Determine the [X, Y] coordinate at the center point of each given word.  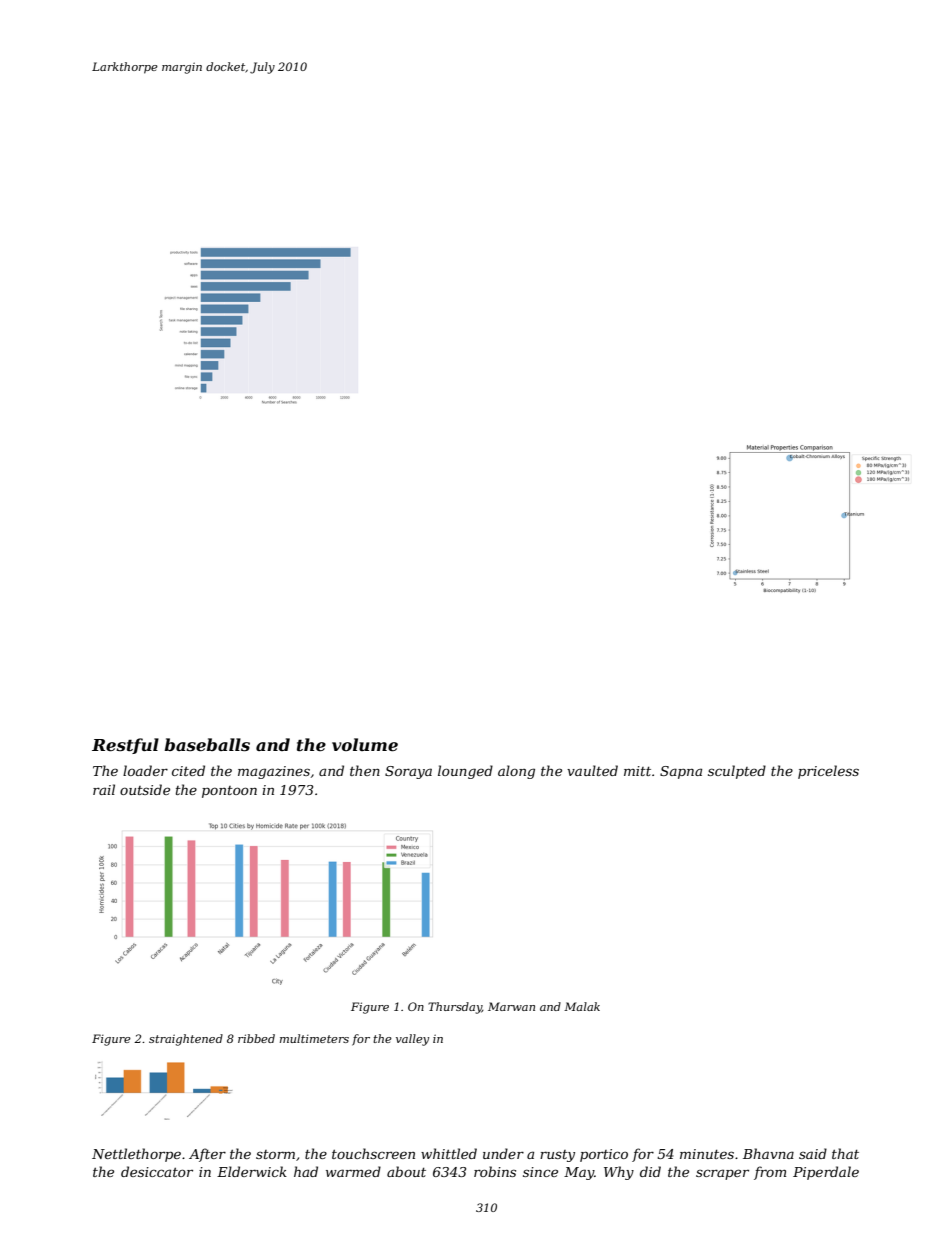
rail [104, 789]
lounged [465, 772]
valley [412, 1040]
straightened [186, 1040]
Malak [582, 1006]
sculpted [737, 772]
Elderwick [252, 1171]
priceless [828, 772]
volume [365, 744]
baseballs [207, 744]
